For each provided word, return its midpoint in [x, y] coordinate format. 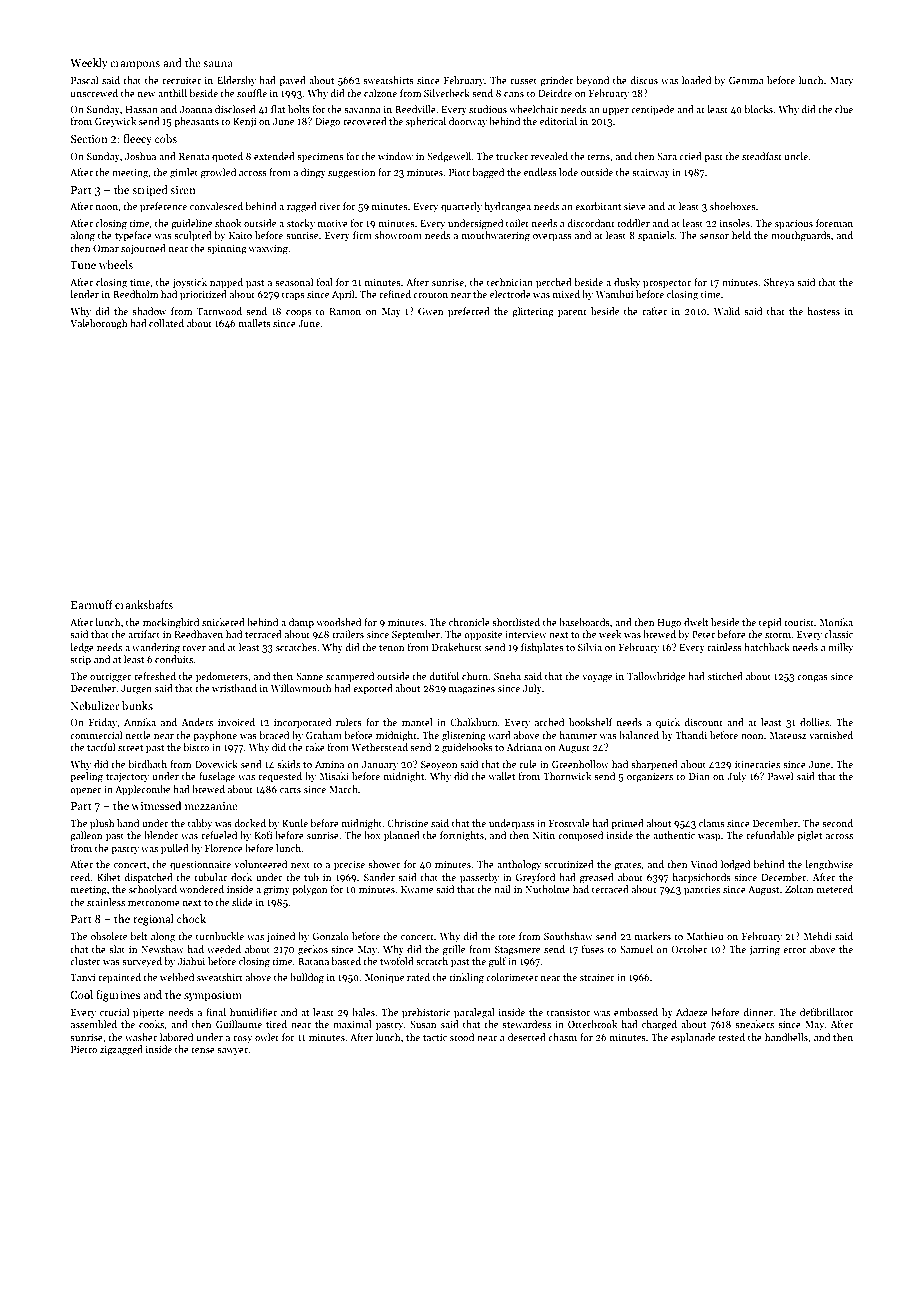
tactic [435, 1037]
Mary [841, 81]
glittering [533, 312]
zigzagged [121, 1050]
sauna [218, 64]
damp [301, 623]
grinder [557, 81]
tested [731, 1037]
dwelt [696, 622]
